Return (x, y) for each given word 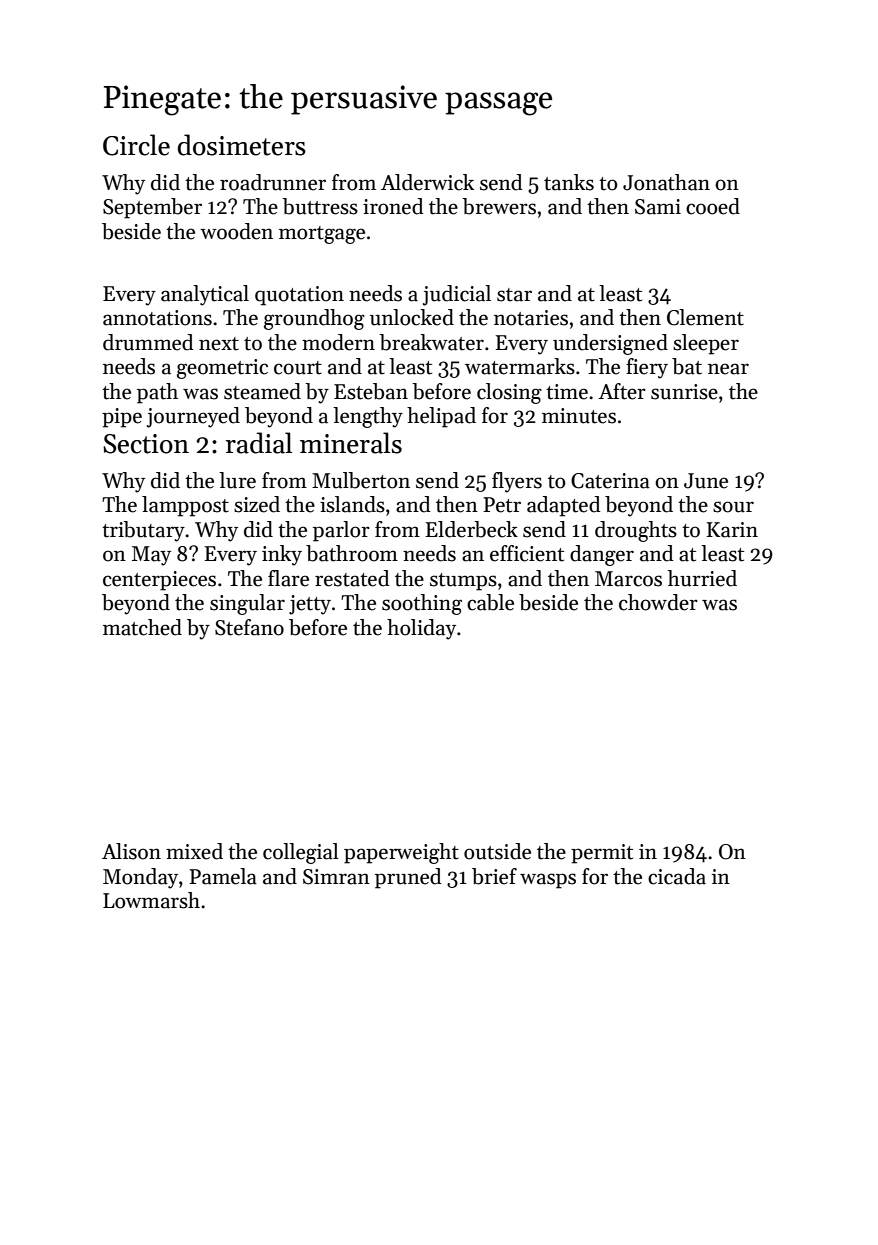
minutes (579, 416)
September (152, 208)
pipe (122, 418)
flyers (517, 482)
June (706, 481)
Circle (136, 145)
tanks (569, 182)
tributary (143, 531)
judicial (457, 295)
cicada (677, 876)
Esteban (371, 391)
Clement (705, 317)
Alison (131, 851)
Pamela (223, 876)
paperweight (401, 853)
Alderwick (427, 182)
